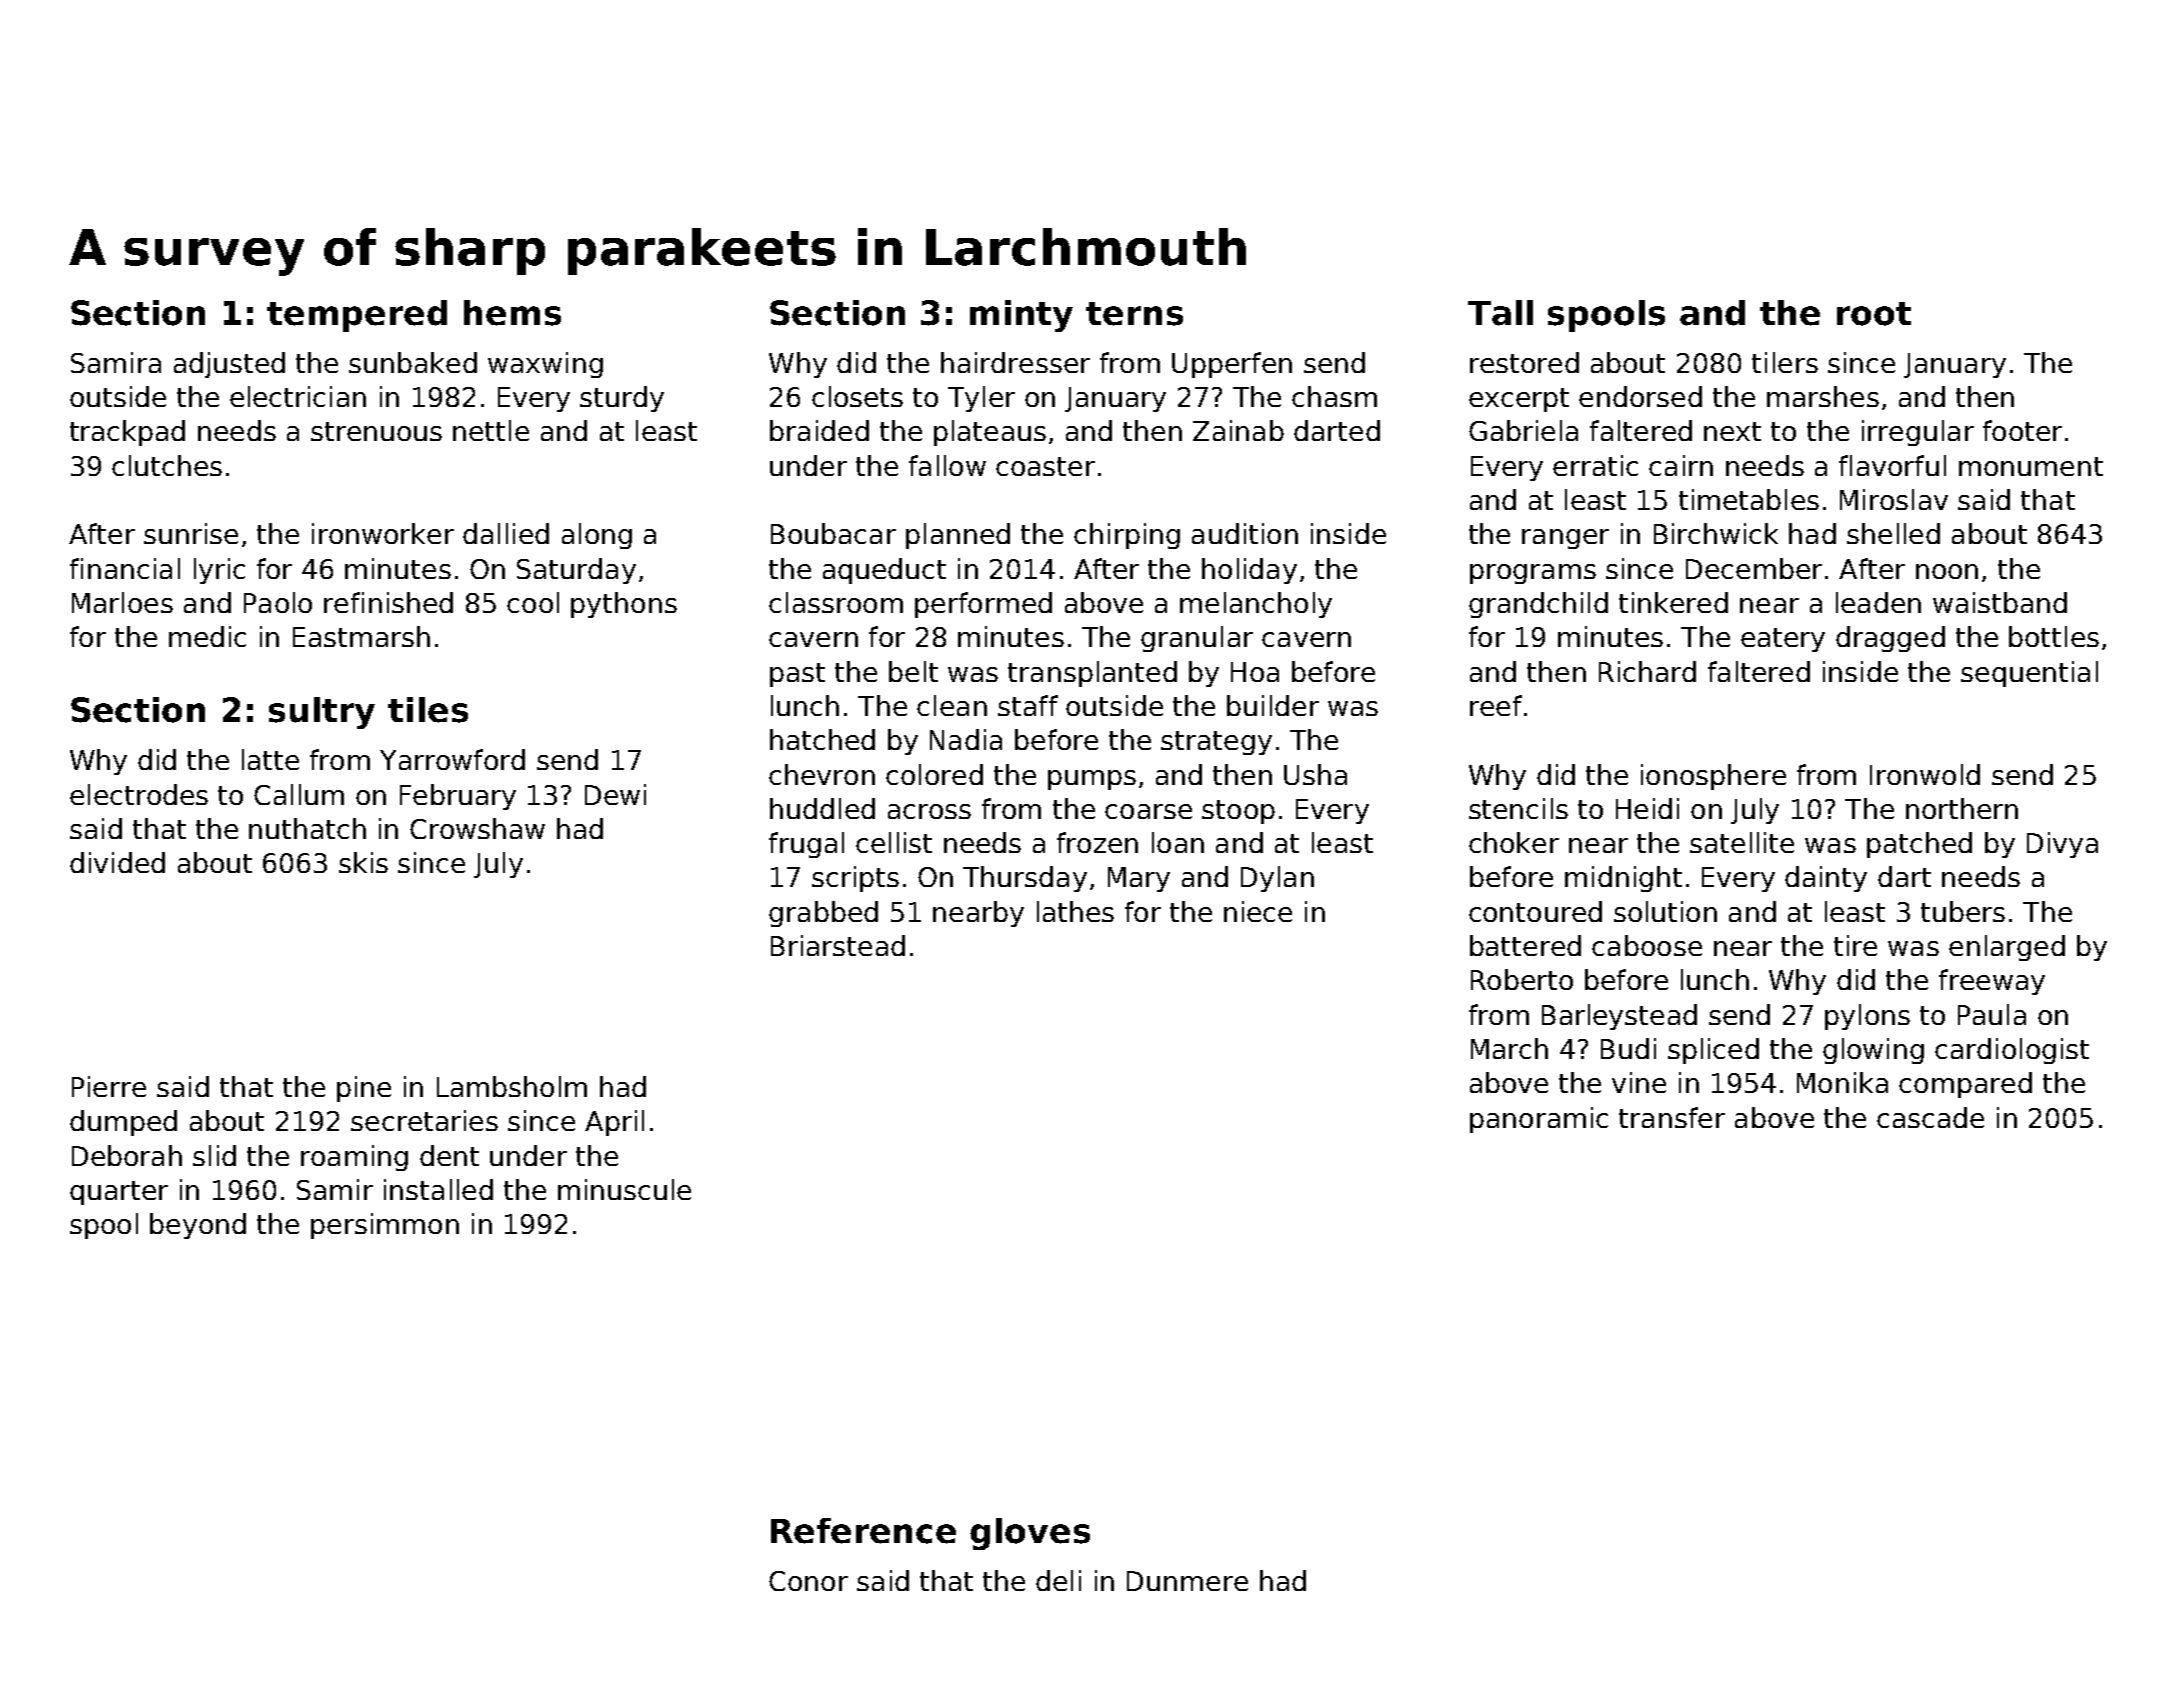  I want to click on Ironwold, so click(1925, 774).
